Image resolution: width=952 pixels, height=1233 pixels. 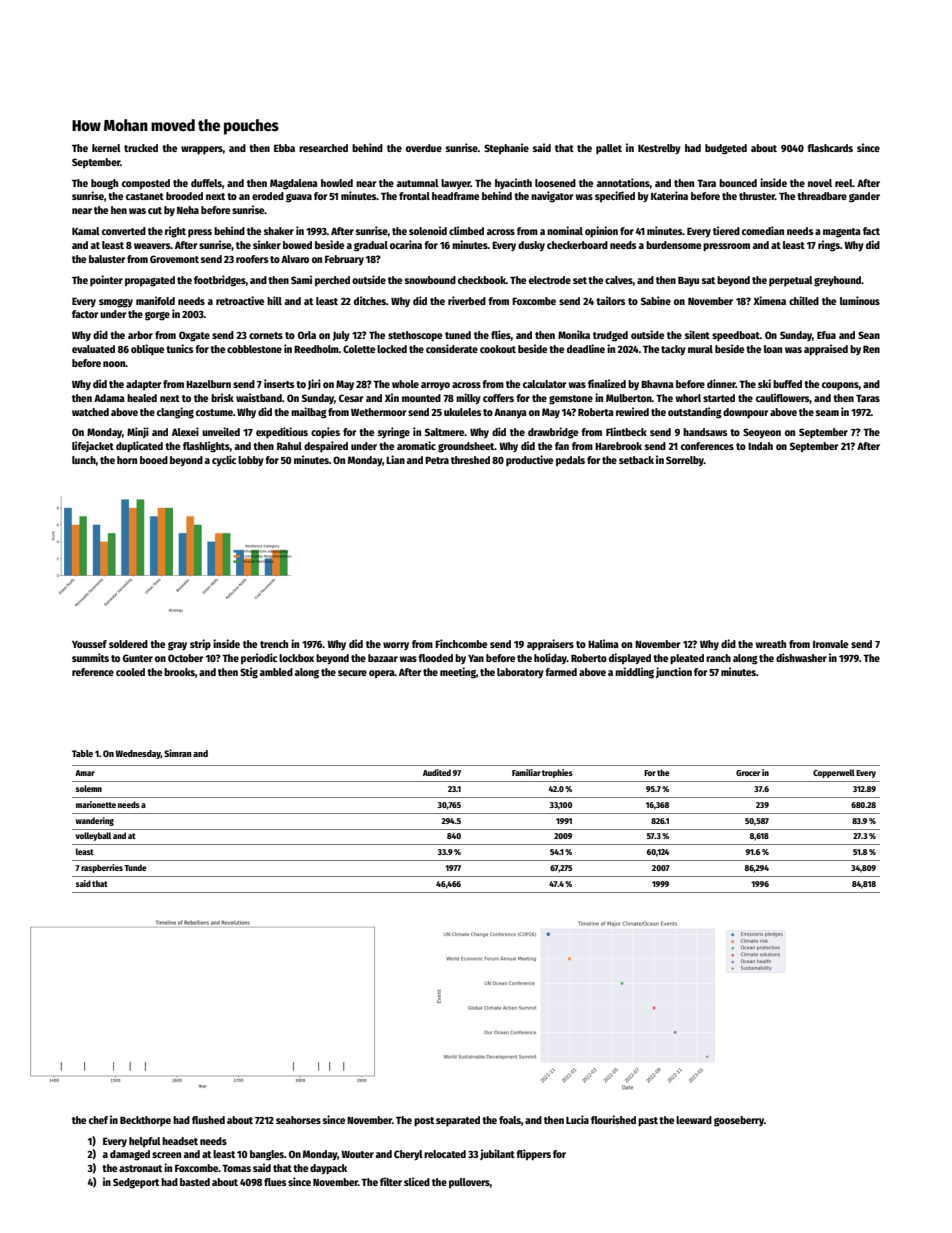 I want to click on gooseberry, so click(x=739, y=1121).
